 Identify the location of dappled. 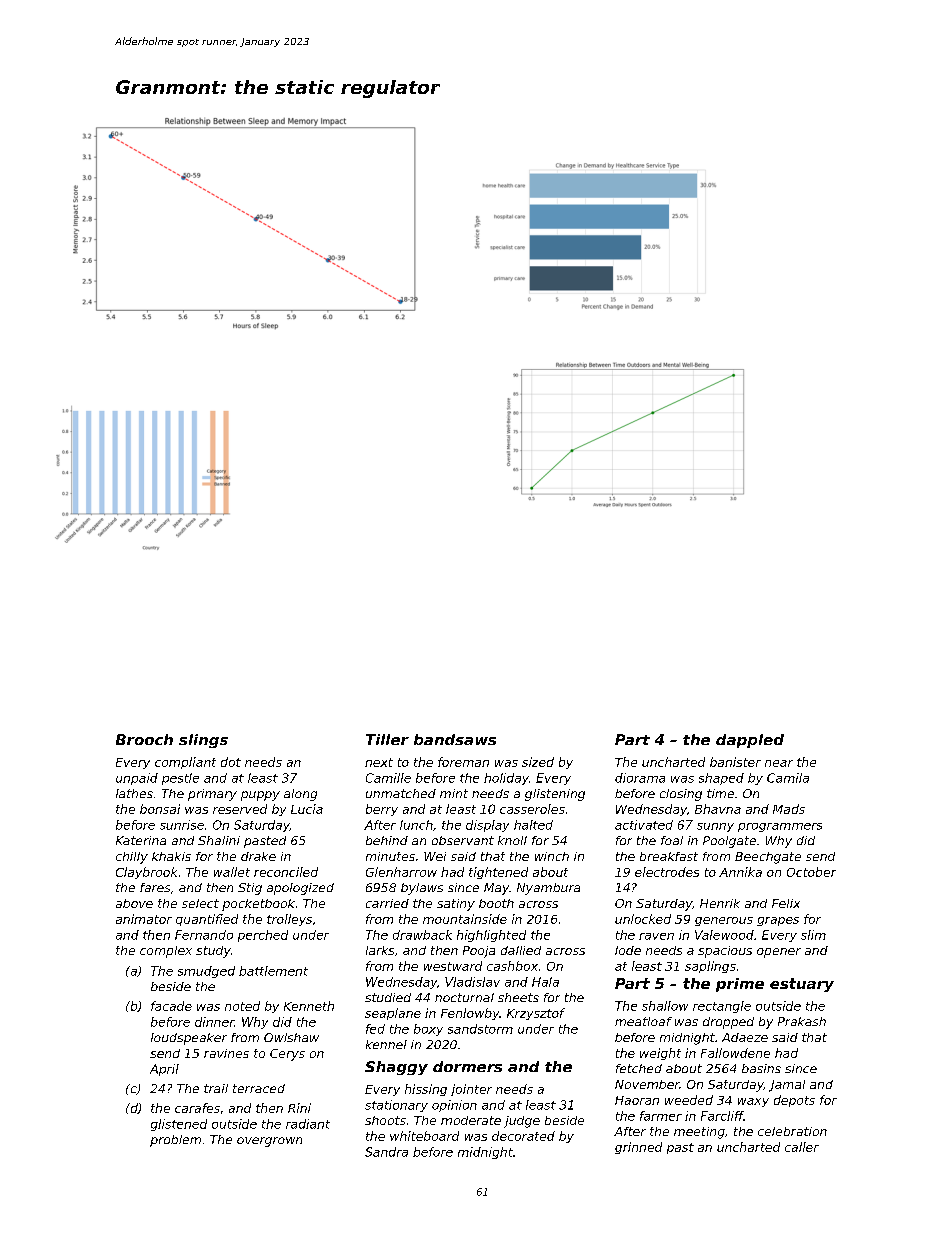
(750, 741).
